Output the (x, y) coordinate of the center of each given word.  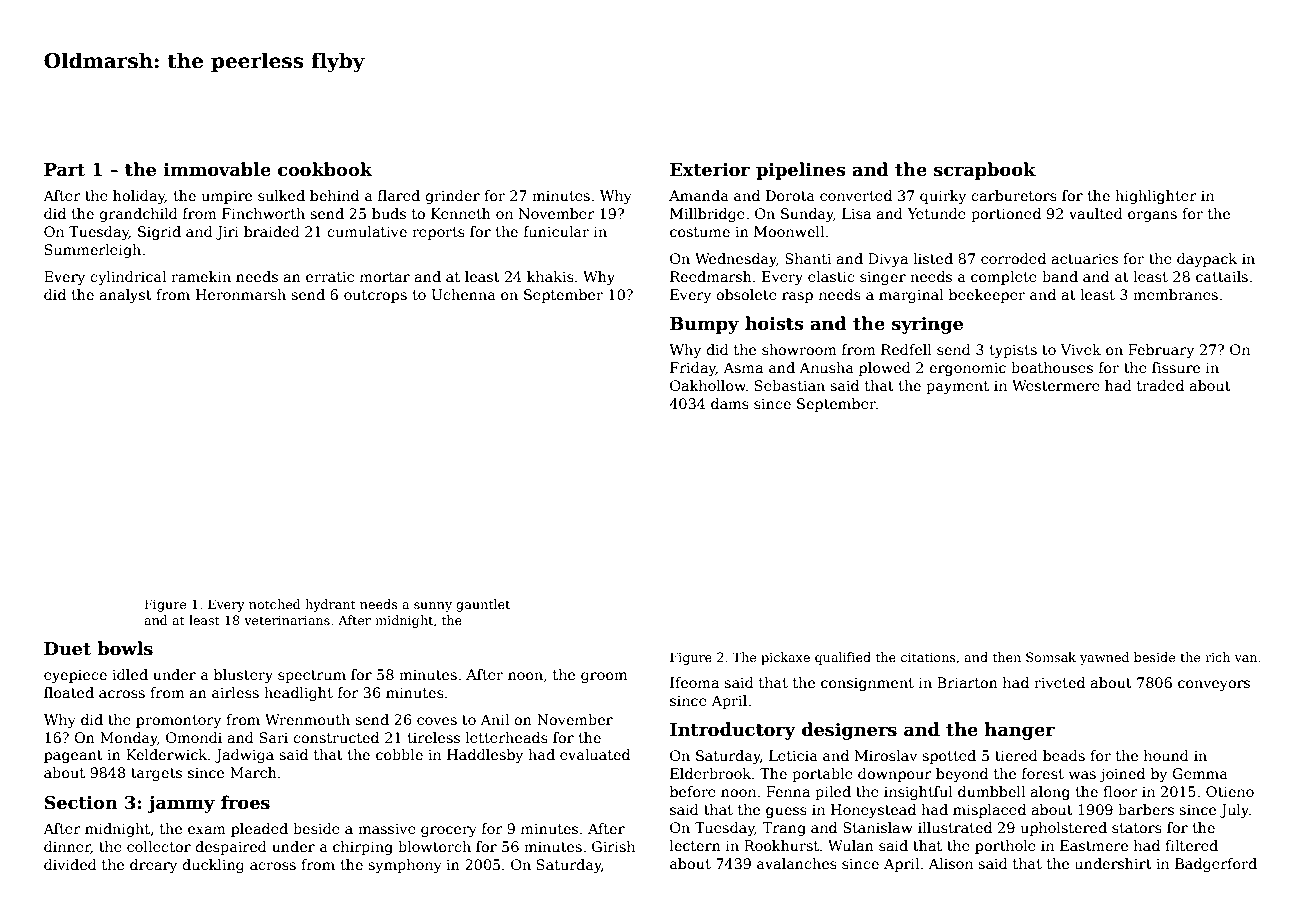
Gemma (1200, 773)
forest (1043, 773)
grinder (452, 197)
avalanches (797, 863)
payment (957, 387)
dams (730, 403)
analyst (125, 296)
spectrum (312, 676)
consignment (867, 684)
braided (272, 231)
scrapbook (985, 171)
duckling (213, 866)
